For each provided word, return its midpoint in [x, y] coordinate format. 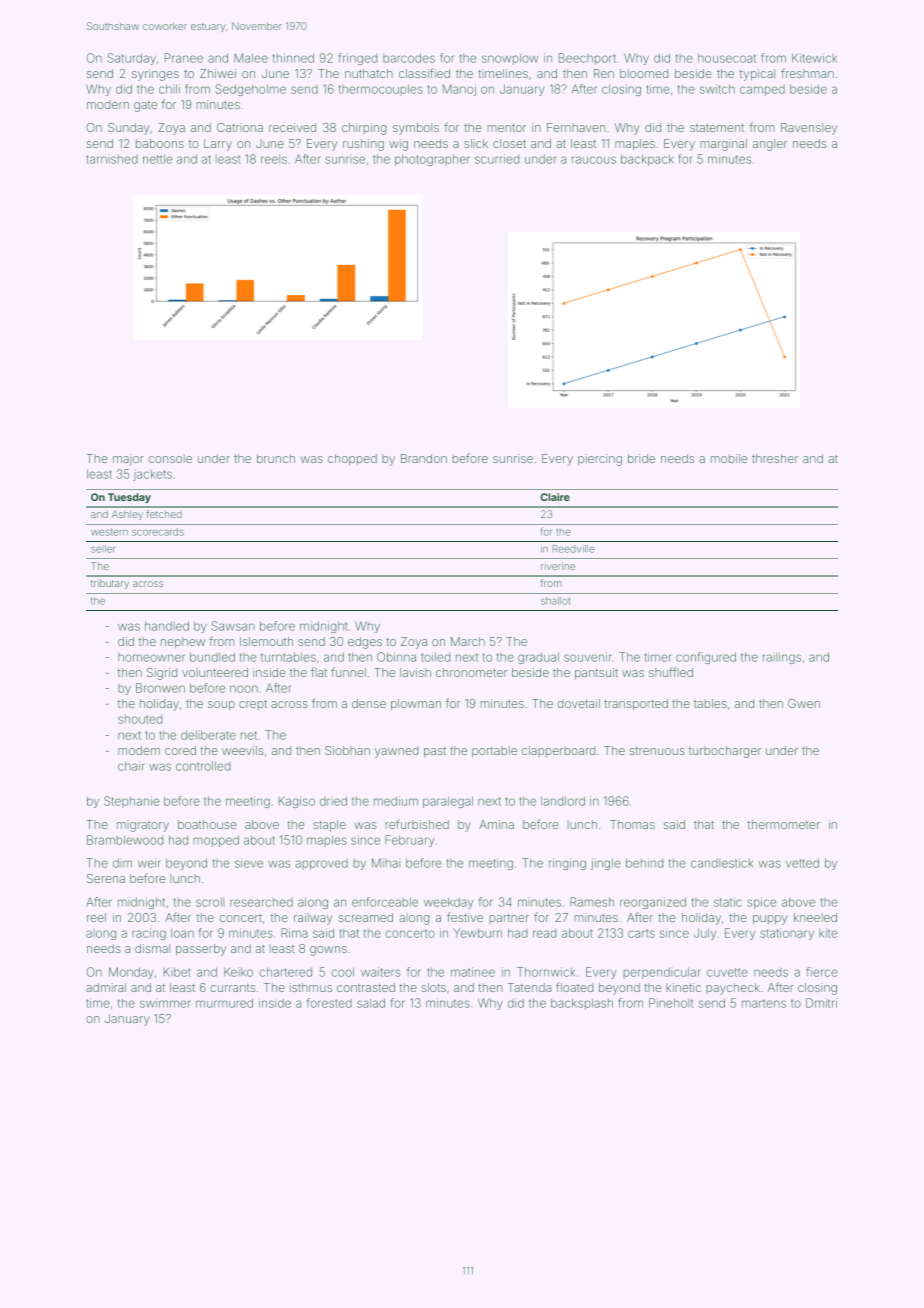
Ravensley [809, 129]
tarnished [112, 159]
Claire [555, 497]
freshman [807, 73]
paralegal [448, 802]
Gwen [804, 703]
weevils [243, 750]
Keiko [238, 972]
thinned [293, 58]
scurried [497, 159]
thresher [775, 458]
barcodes [409, 58]
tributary [110, 584]
